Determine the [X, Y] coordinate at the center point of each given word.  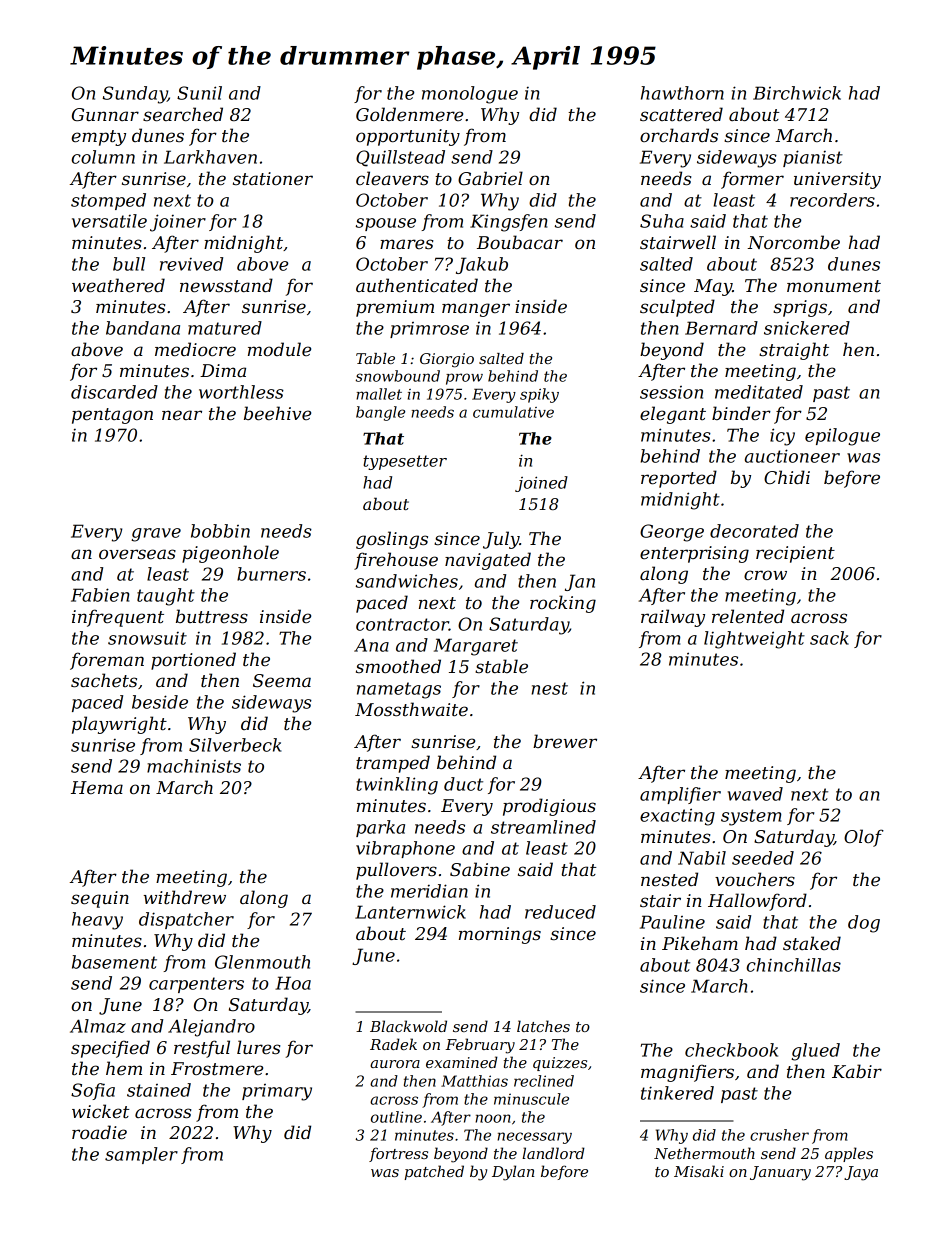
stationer [273, 179]
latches [543, 1026]
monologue [470, 95]
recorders [832, 200]
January [780, 1173]
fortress [398, 1154]
